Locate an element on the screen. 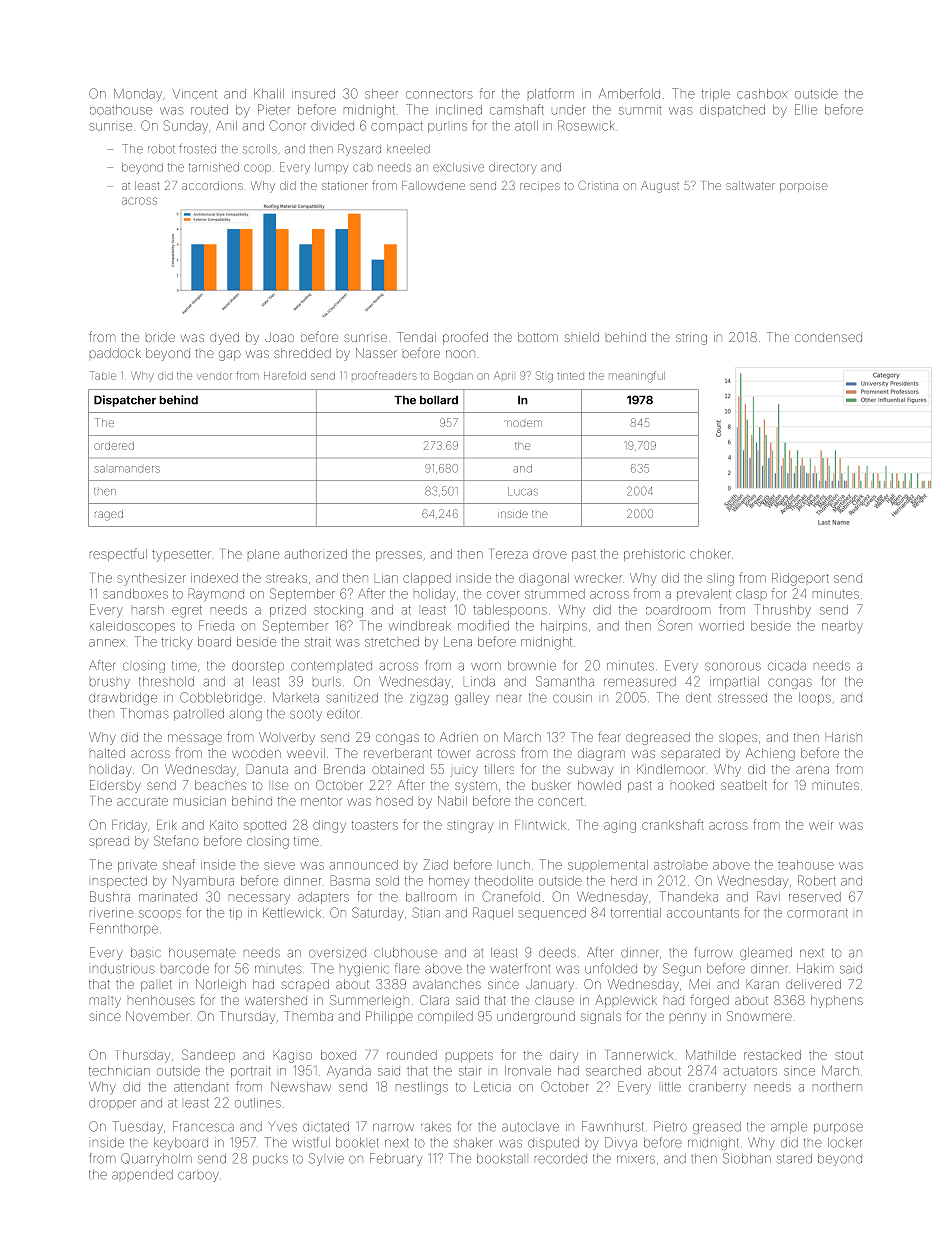 This screenshot has width=952, height=1233. noon is located at coordinates (460, 354).
